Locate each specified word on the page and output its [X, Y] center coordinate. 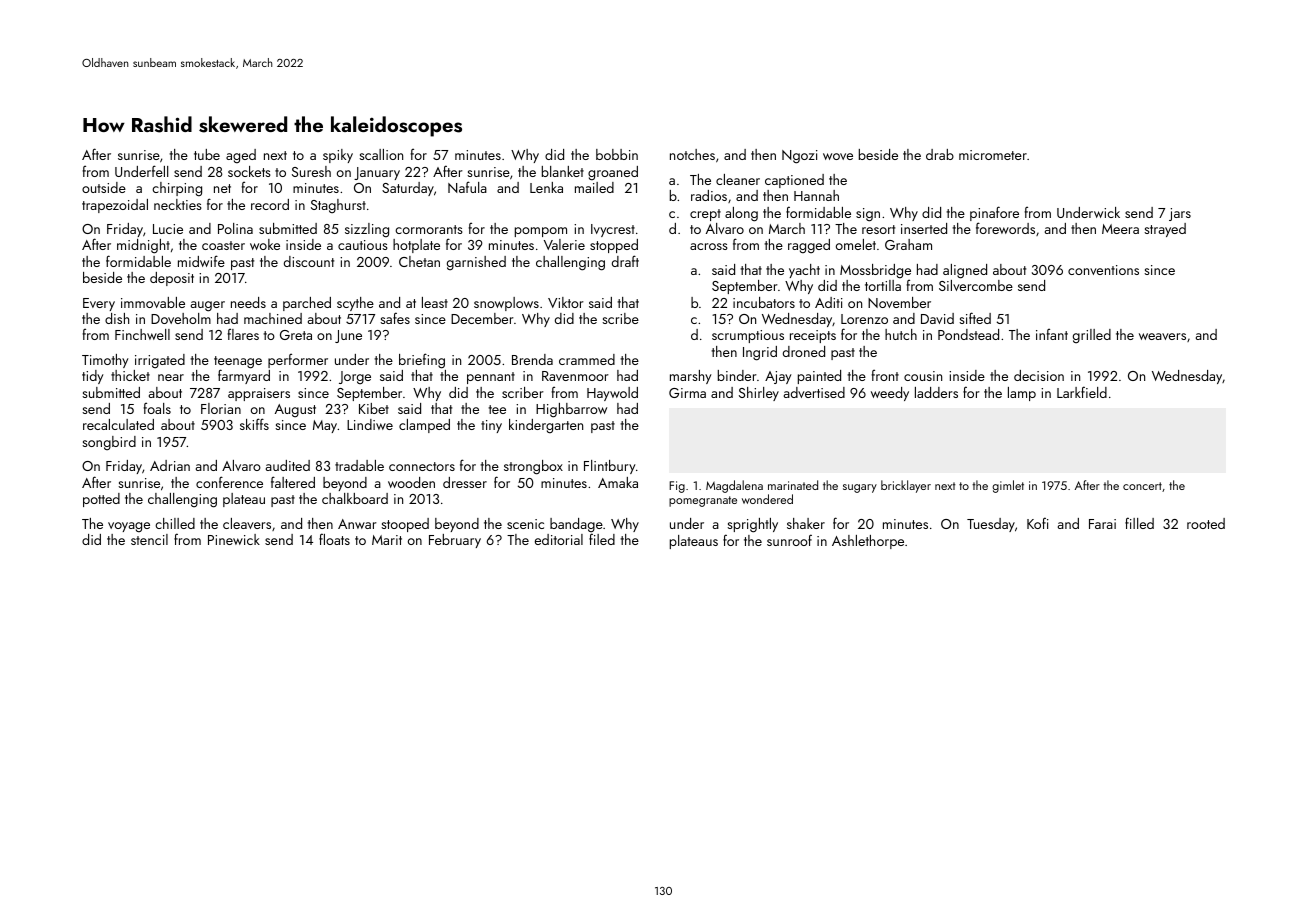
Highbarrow [571, 410]
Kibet [374, 408]
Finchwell [142, 334]
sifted [975, 318]
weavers [1162, 336]
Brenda [532, 359]
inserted [924, 228]
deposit [172, 279]
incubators [764, 302]
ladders [936, 392]
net [222, 188]
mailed [594, 187]
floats [334, 539]
